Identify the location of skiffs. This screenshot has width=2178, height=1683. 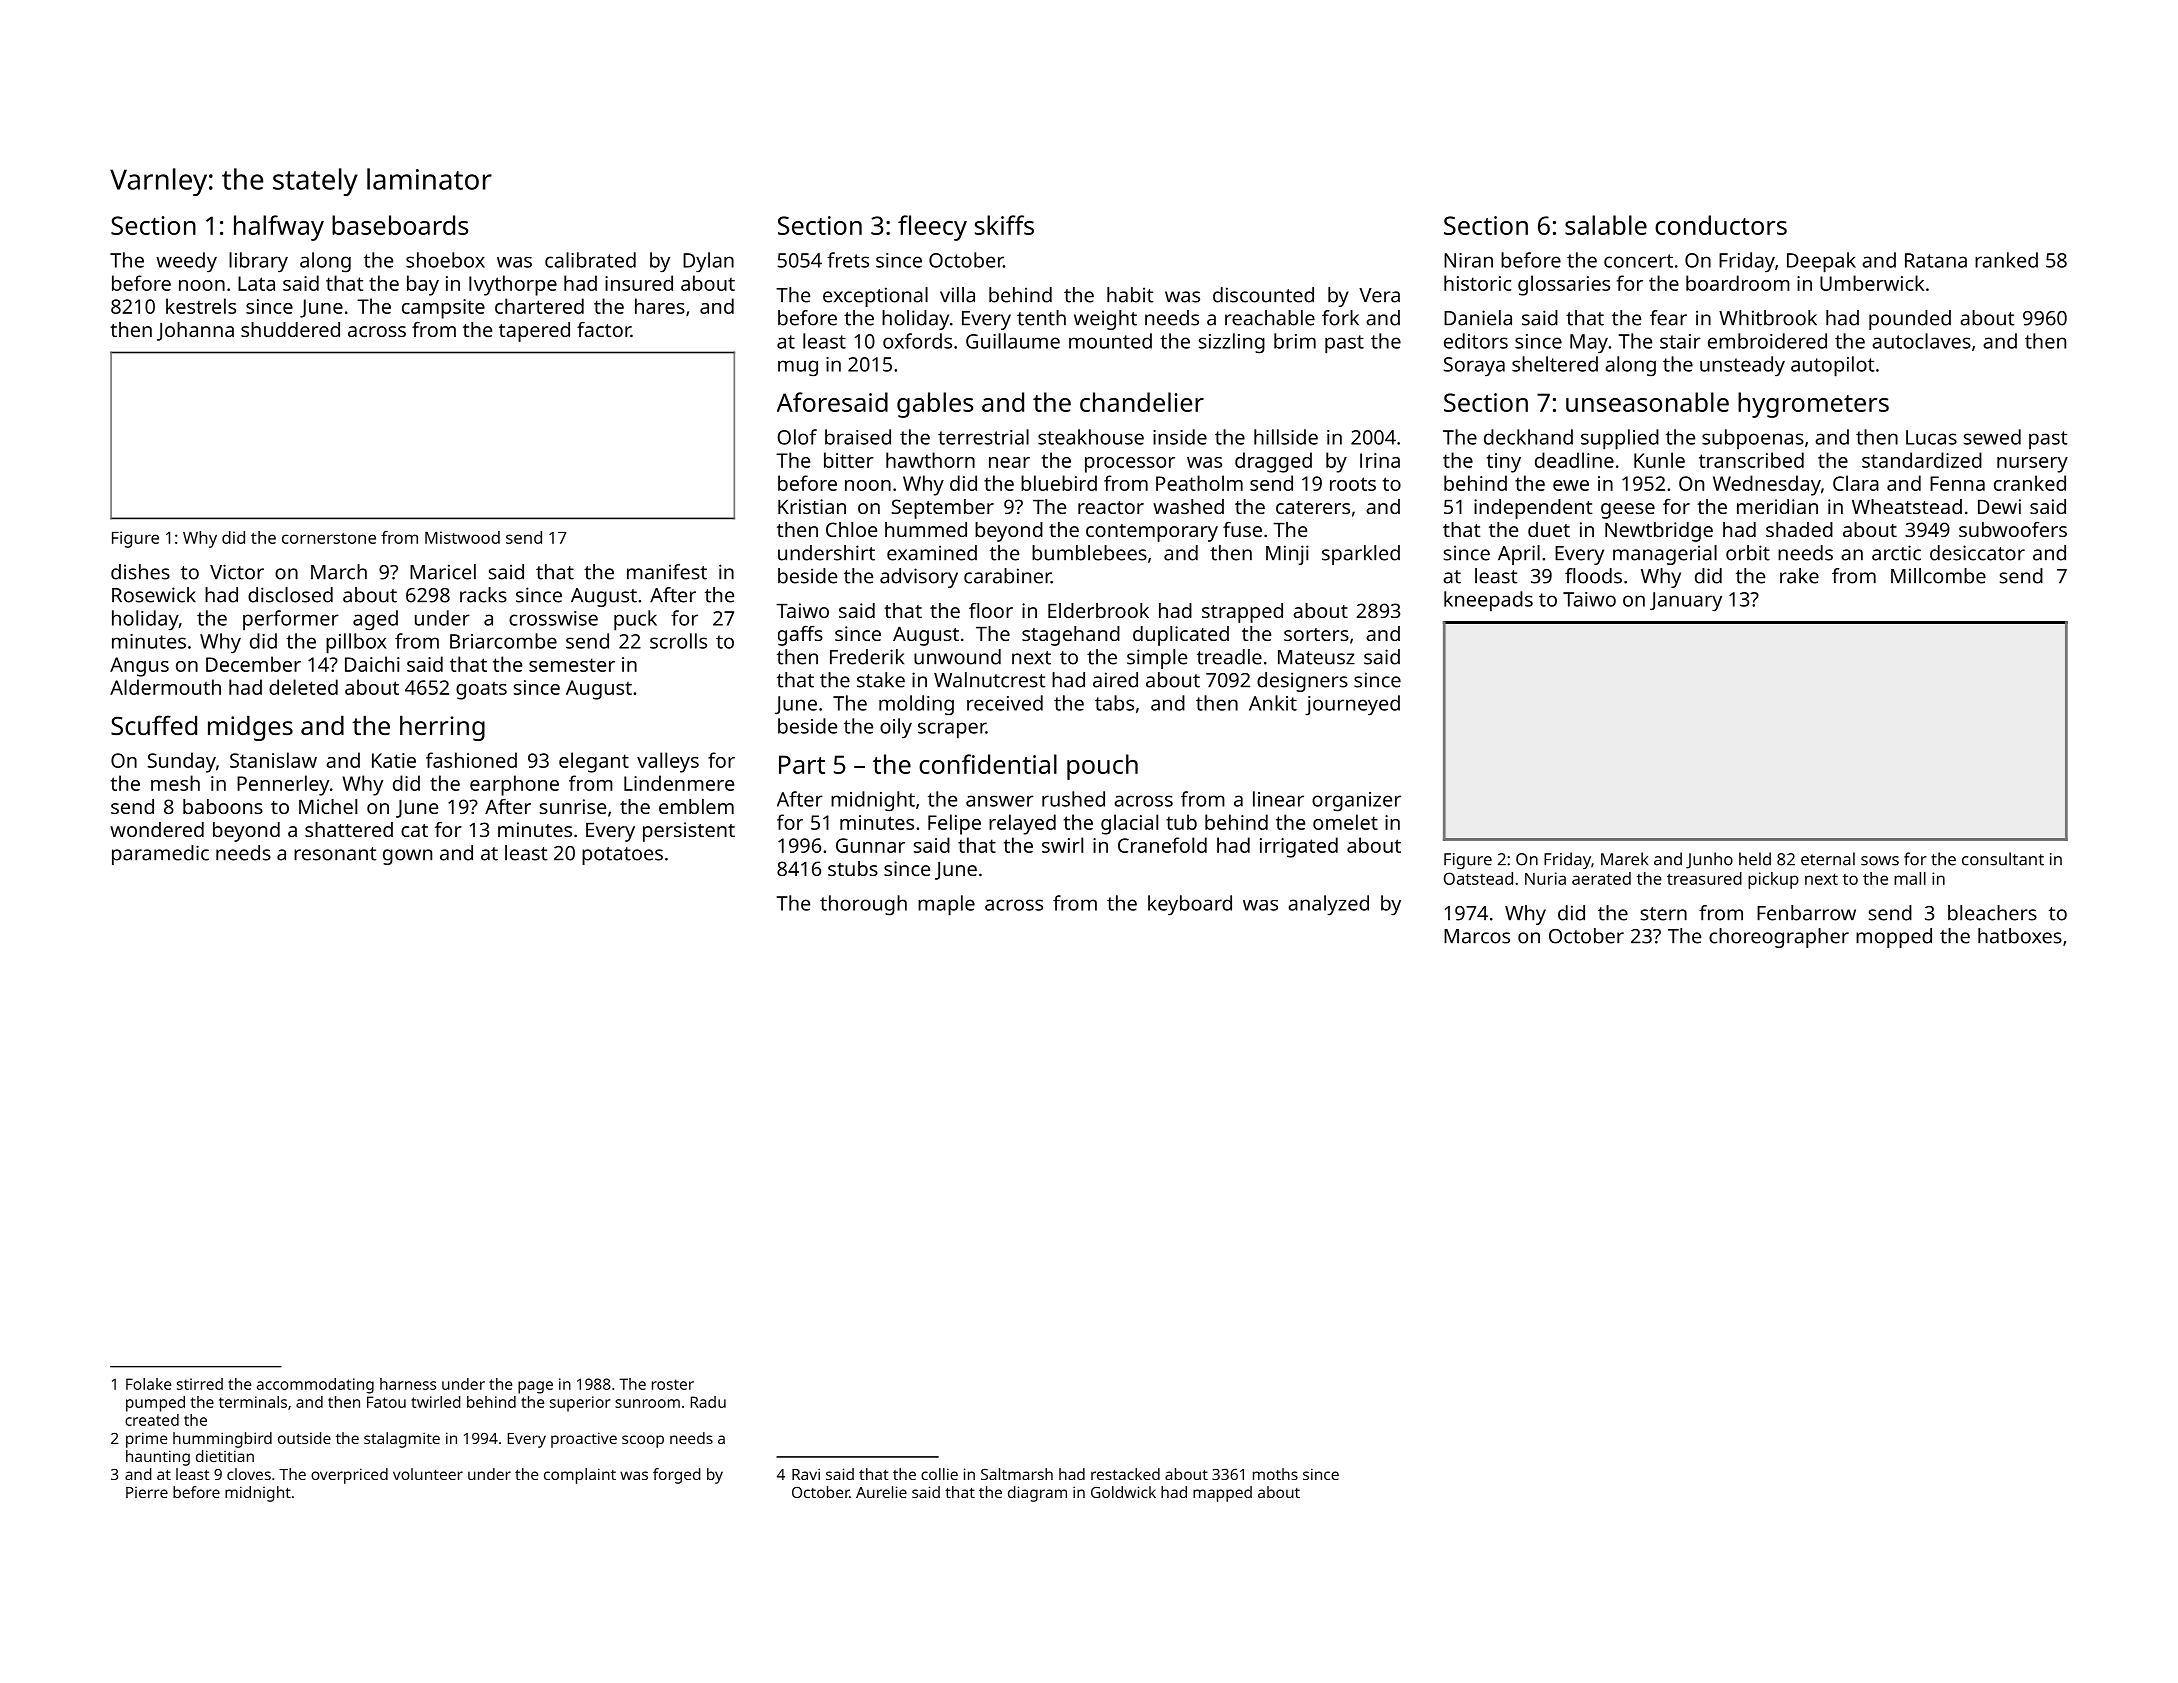
(1004, 225).
